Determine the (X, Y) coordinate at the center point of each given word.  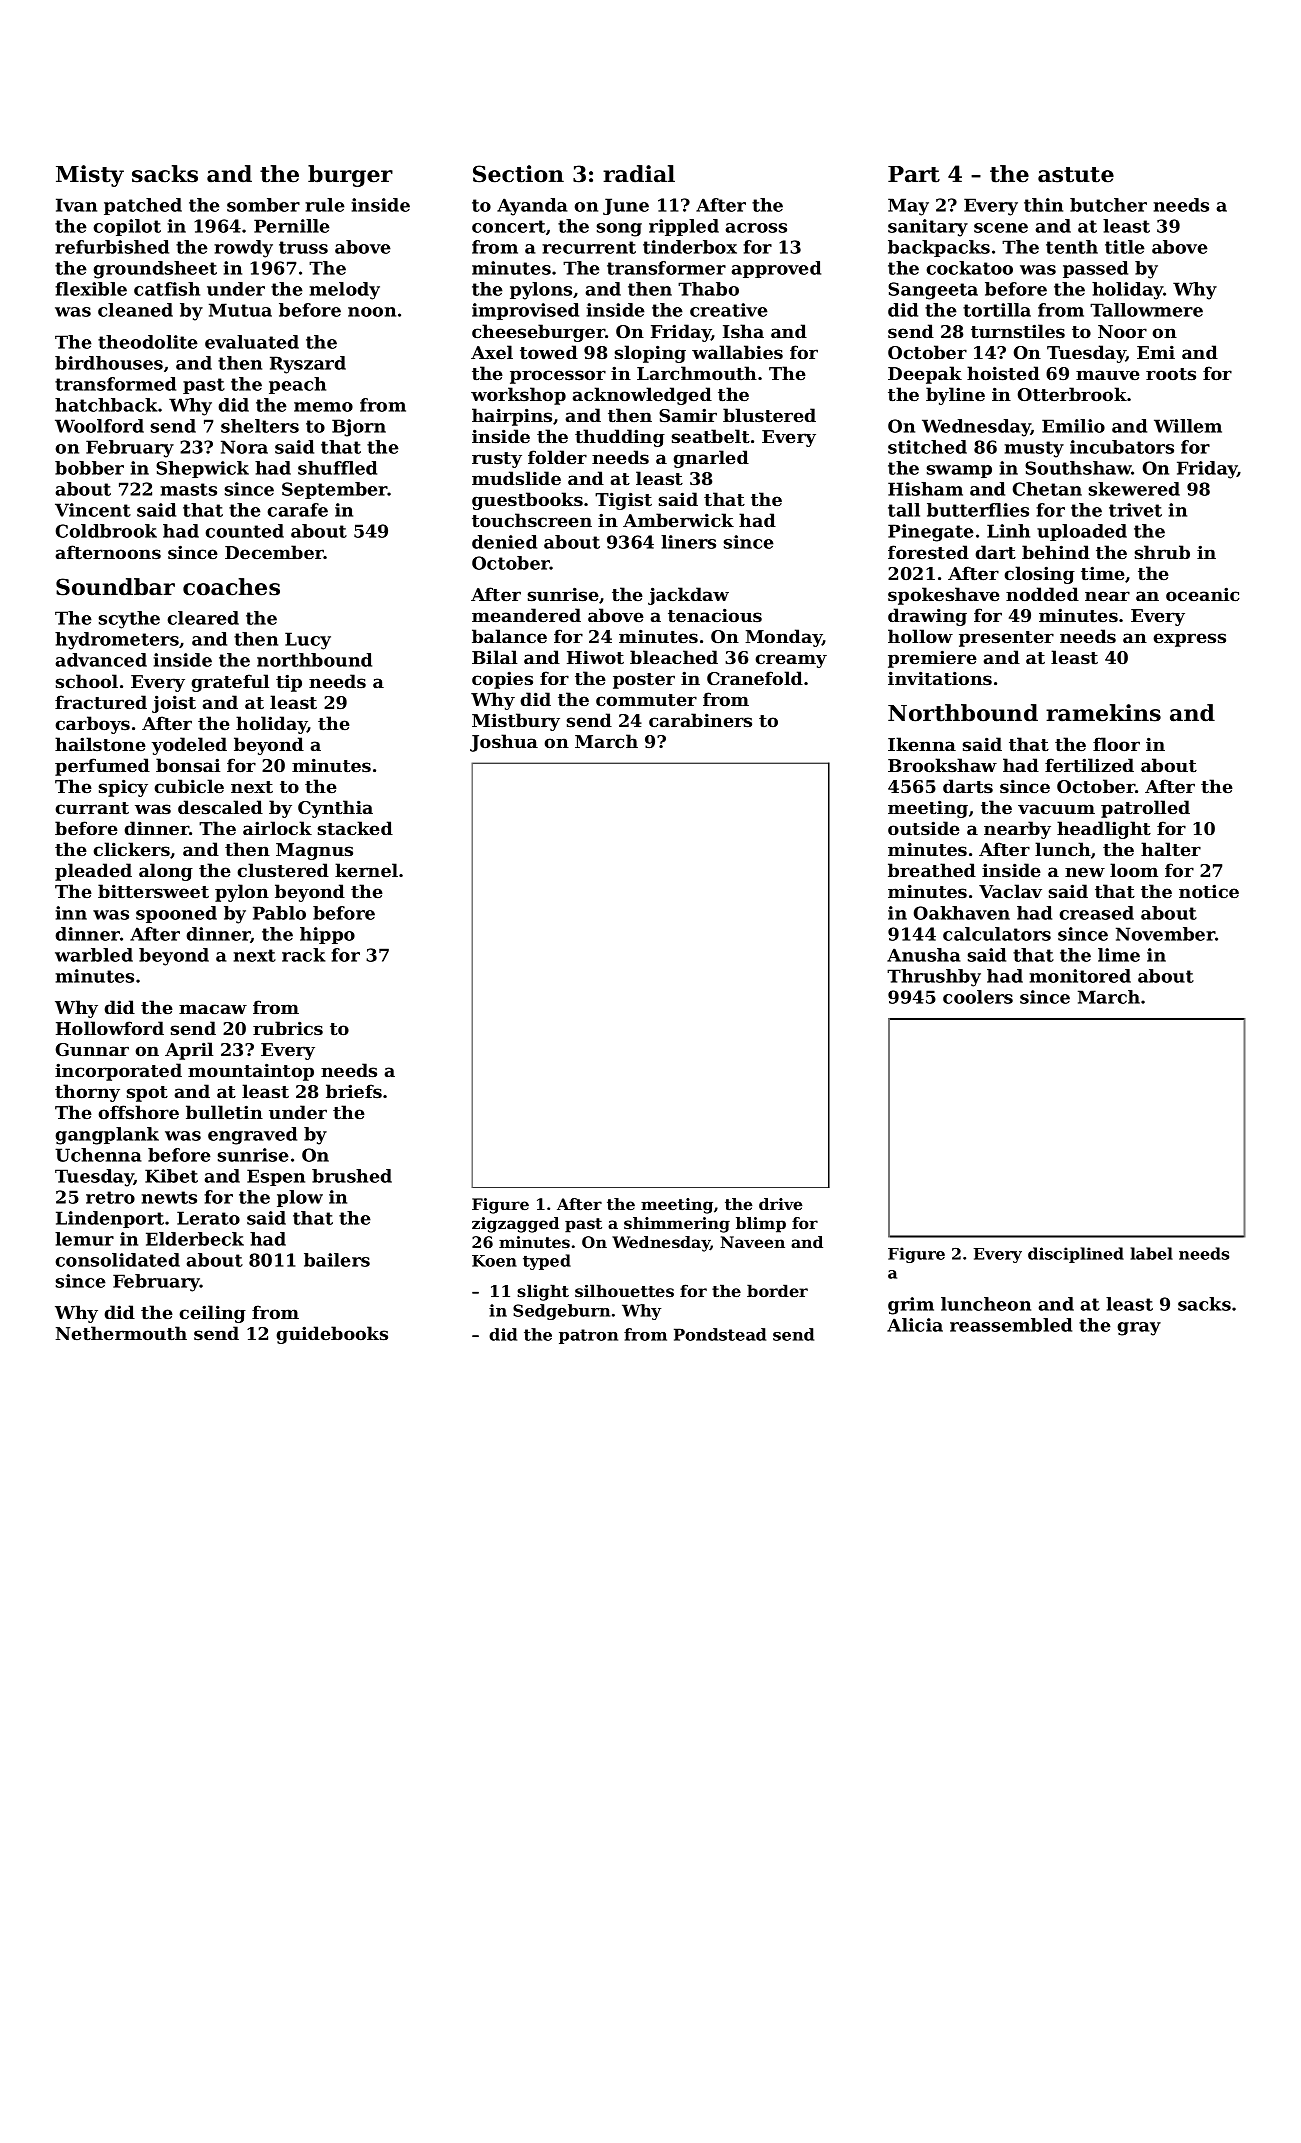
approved (776, 269)
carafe (298, 510)
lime (1119, 955)
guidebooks (332, 1335)
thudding (620, 438)
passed (1095, 269)
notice (1209, 891)
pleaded (93, 872)
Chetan (1047, 489)
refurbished (112, 247)
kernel (366, 870)
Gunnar (92, 1049)
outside (924, 828)
